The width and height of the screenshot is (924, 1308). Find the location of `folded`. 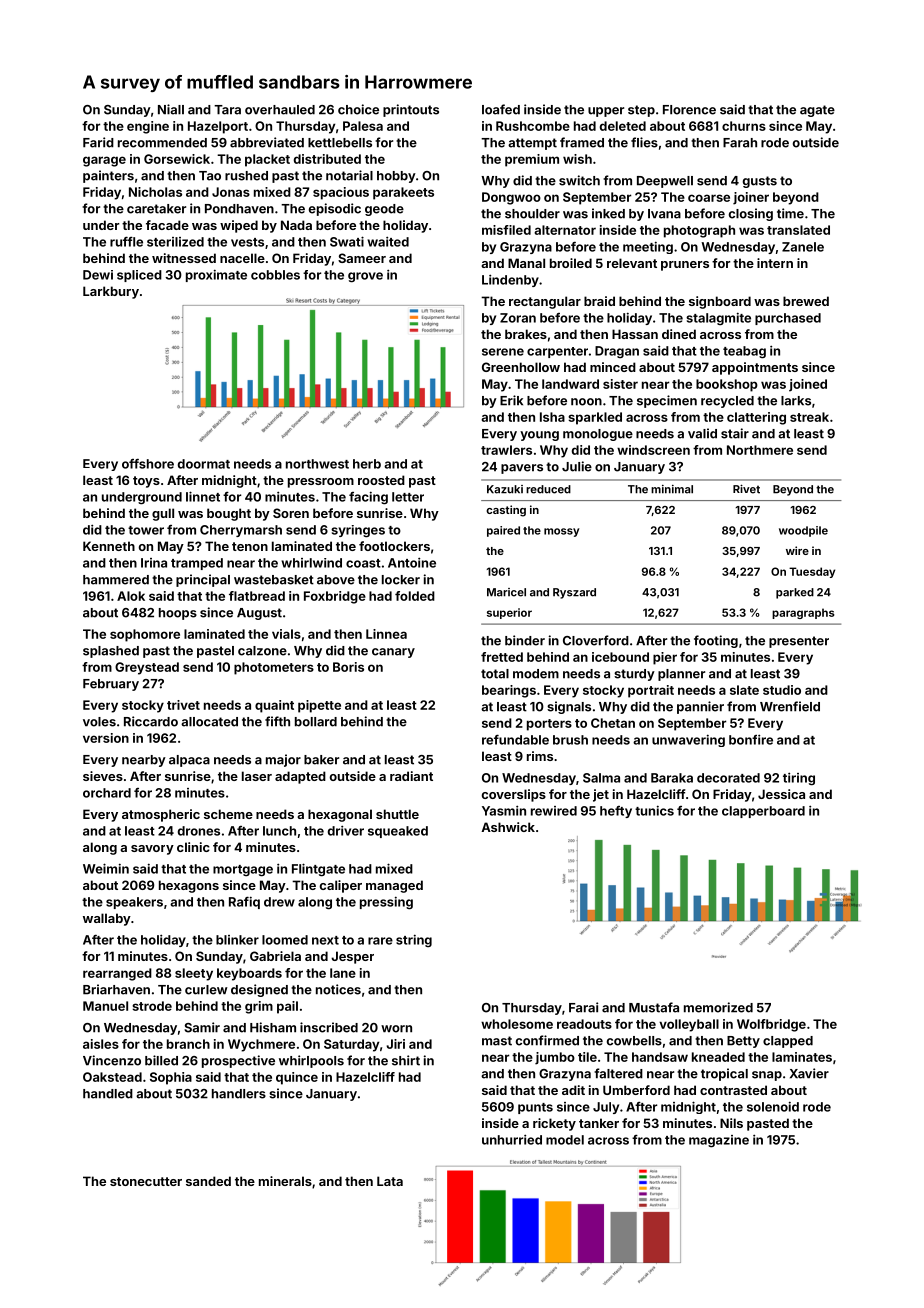

folded is located at coordinates (415, 596).
